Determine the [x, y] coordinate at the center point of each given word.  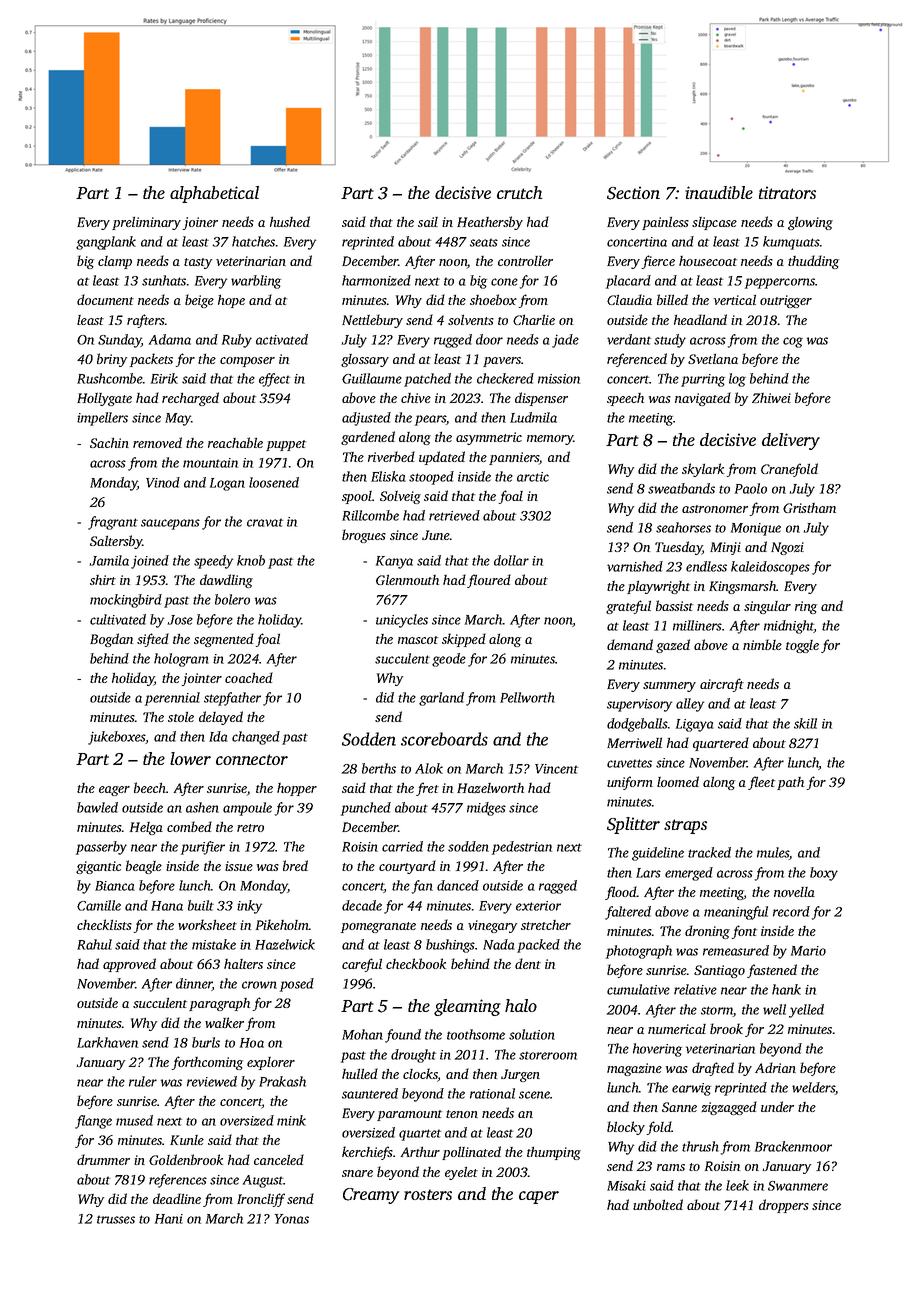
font [744, 932]
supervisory [639, 705]
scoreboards [444, 739]
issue [239, 866]
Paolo [751, 488]
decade [362, 905]
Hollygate [104, 399]
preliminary [146, 223]
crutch [520, 192]
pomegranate [378, 927]
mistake [214, 944]
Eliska [388, 476]
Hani [169, 1219]
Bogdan [111, 640]
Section [633, 193]
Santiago [719, 971]
